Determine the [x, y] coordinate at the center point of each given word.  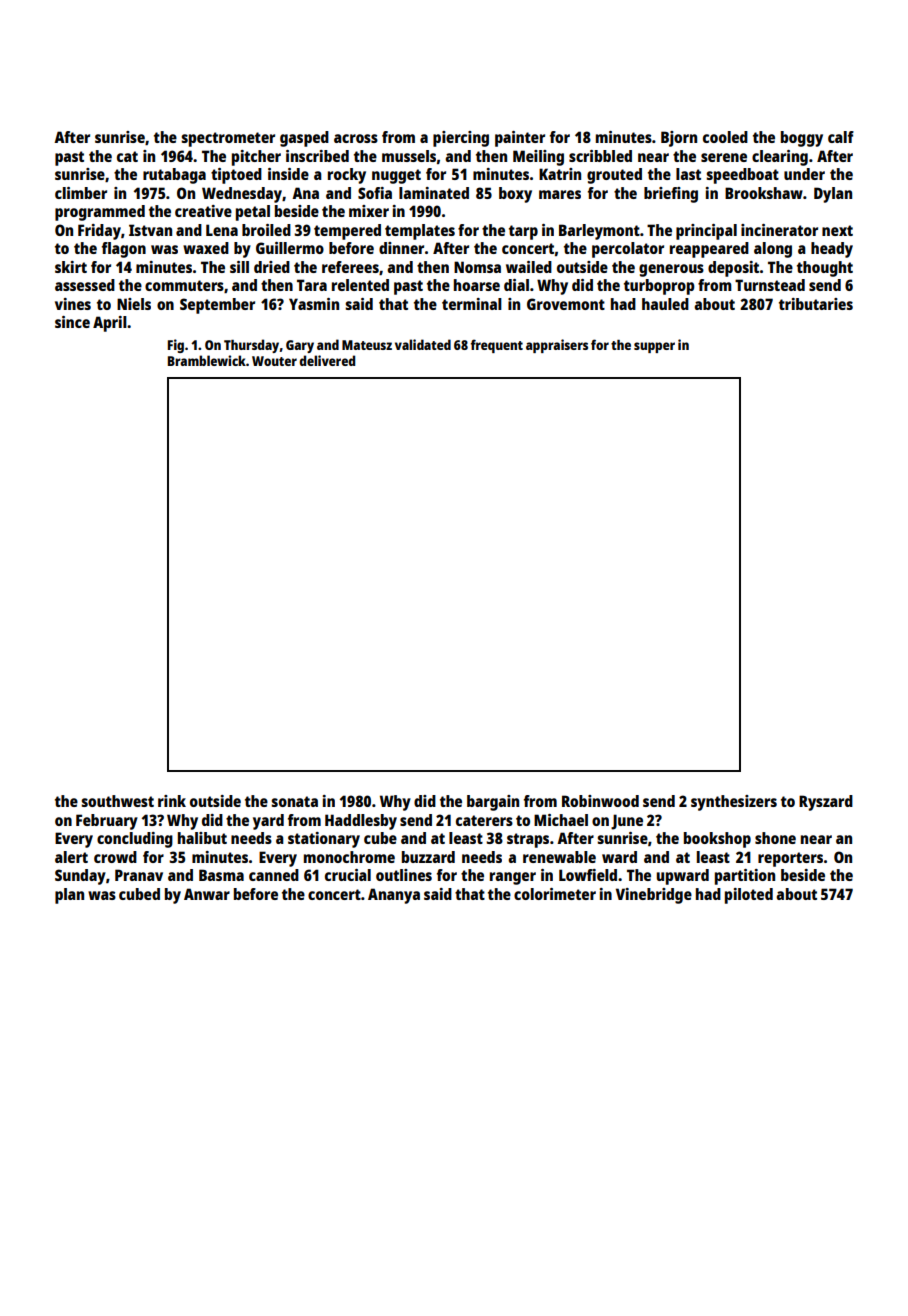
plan [69, 896]
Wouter [274, 361]
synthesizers [734, 803]
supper [654, 347]
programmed [100, 213]
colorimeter [555, 894]
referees [350, 267]
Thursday [251, 346]
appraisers [557, 346]
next [837, 230]
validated [423, 344]
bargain [493, 803]
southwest [117, 801]
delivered [327, 360]
